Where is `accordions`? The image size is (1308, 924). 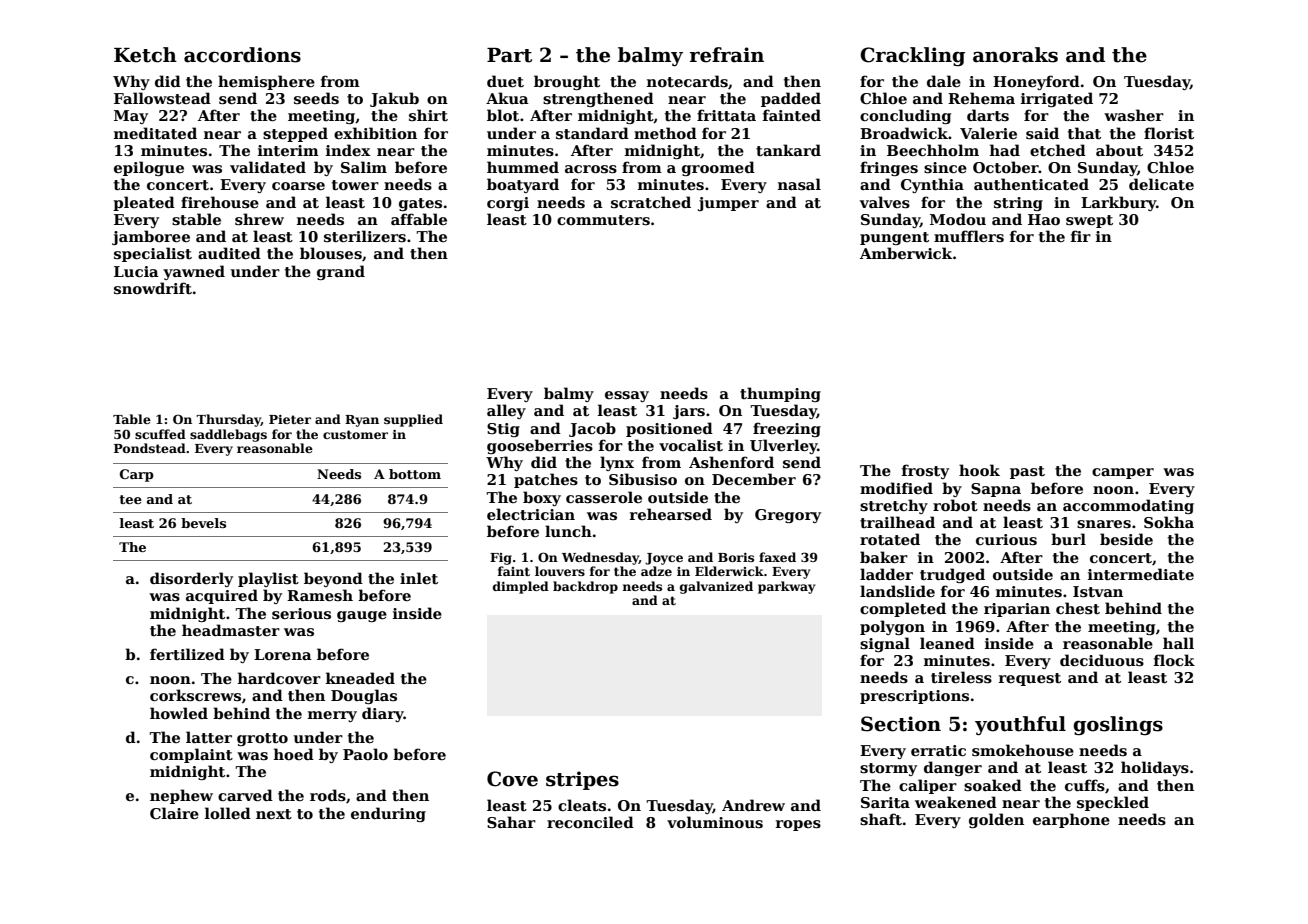 accordions is located at coordinates (242, 55).
